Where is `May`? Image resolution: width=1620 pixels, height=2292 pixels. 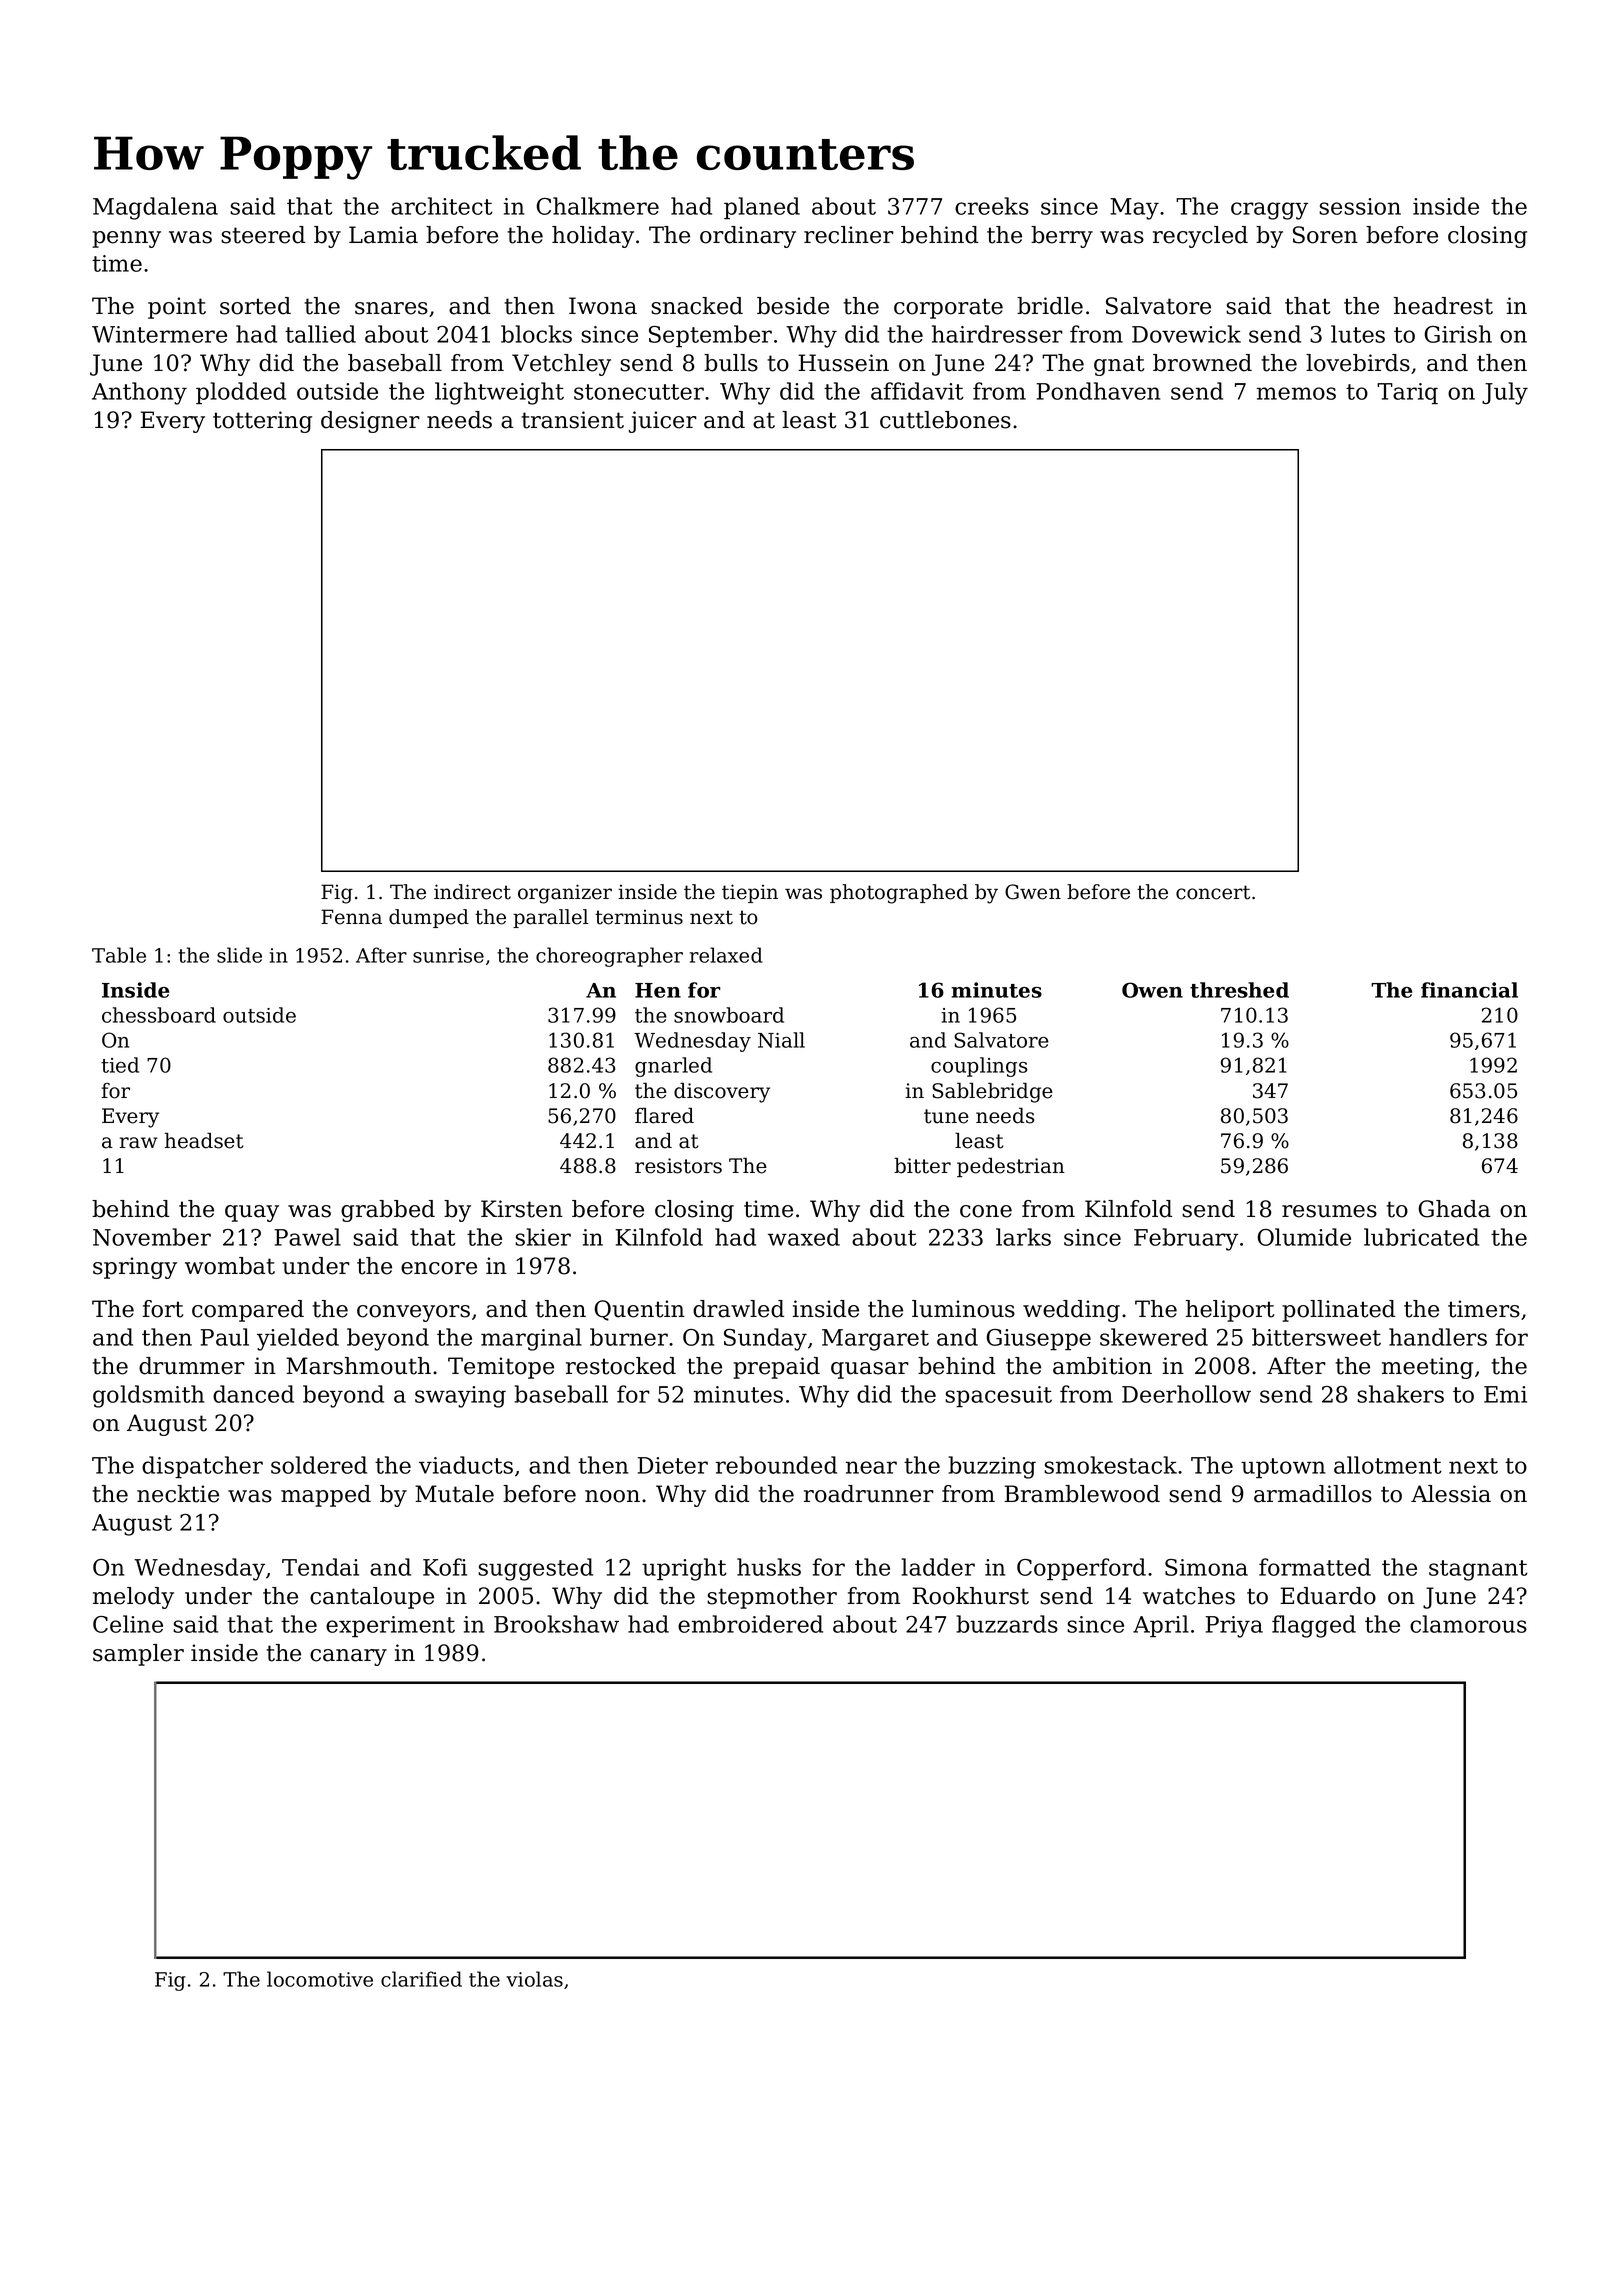 May is located at coordinates (1134, 209).
